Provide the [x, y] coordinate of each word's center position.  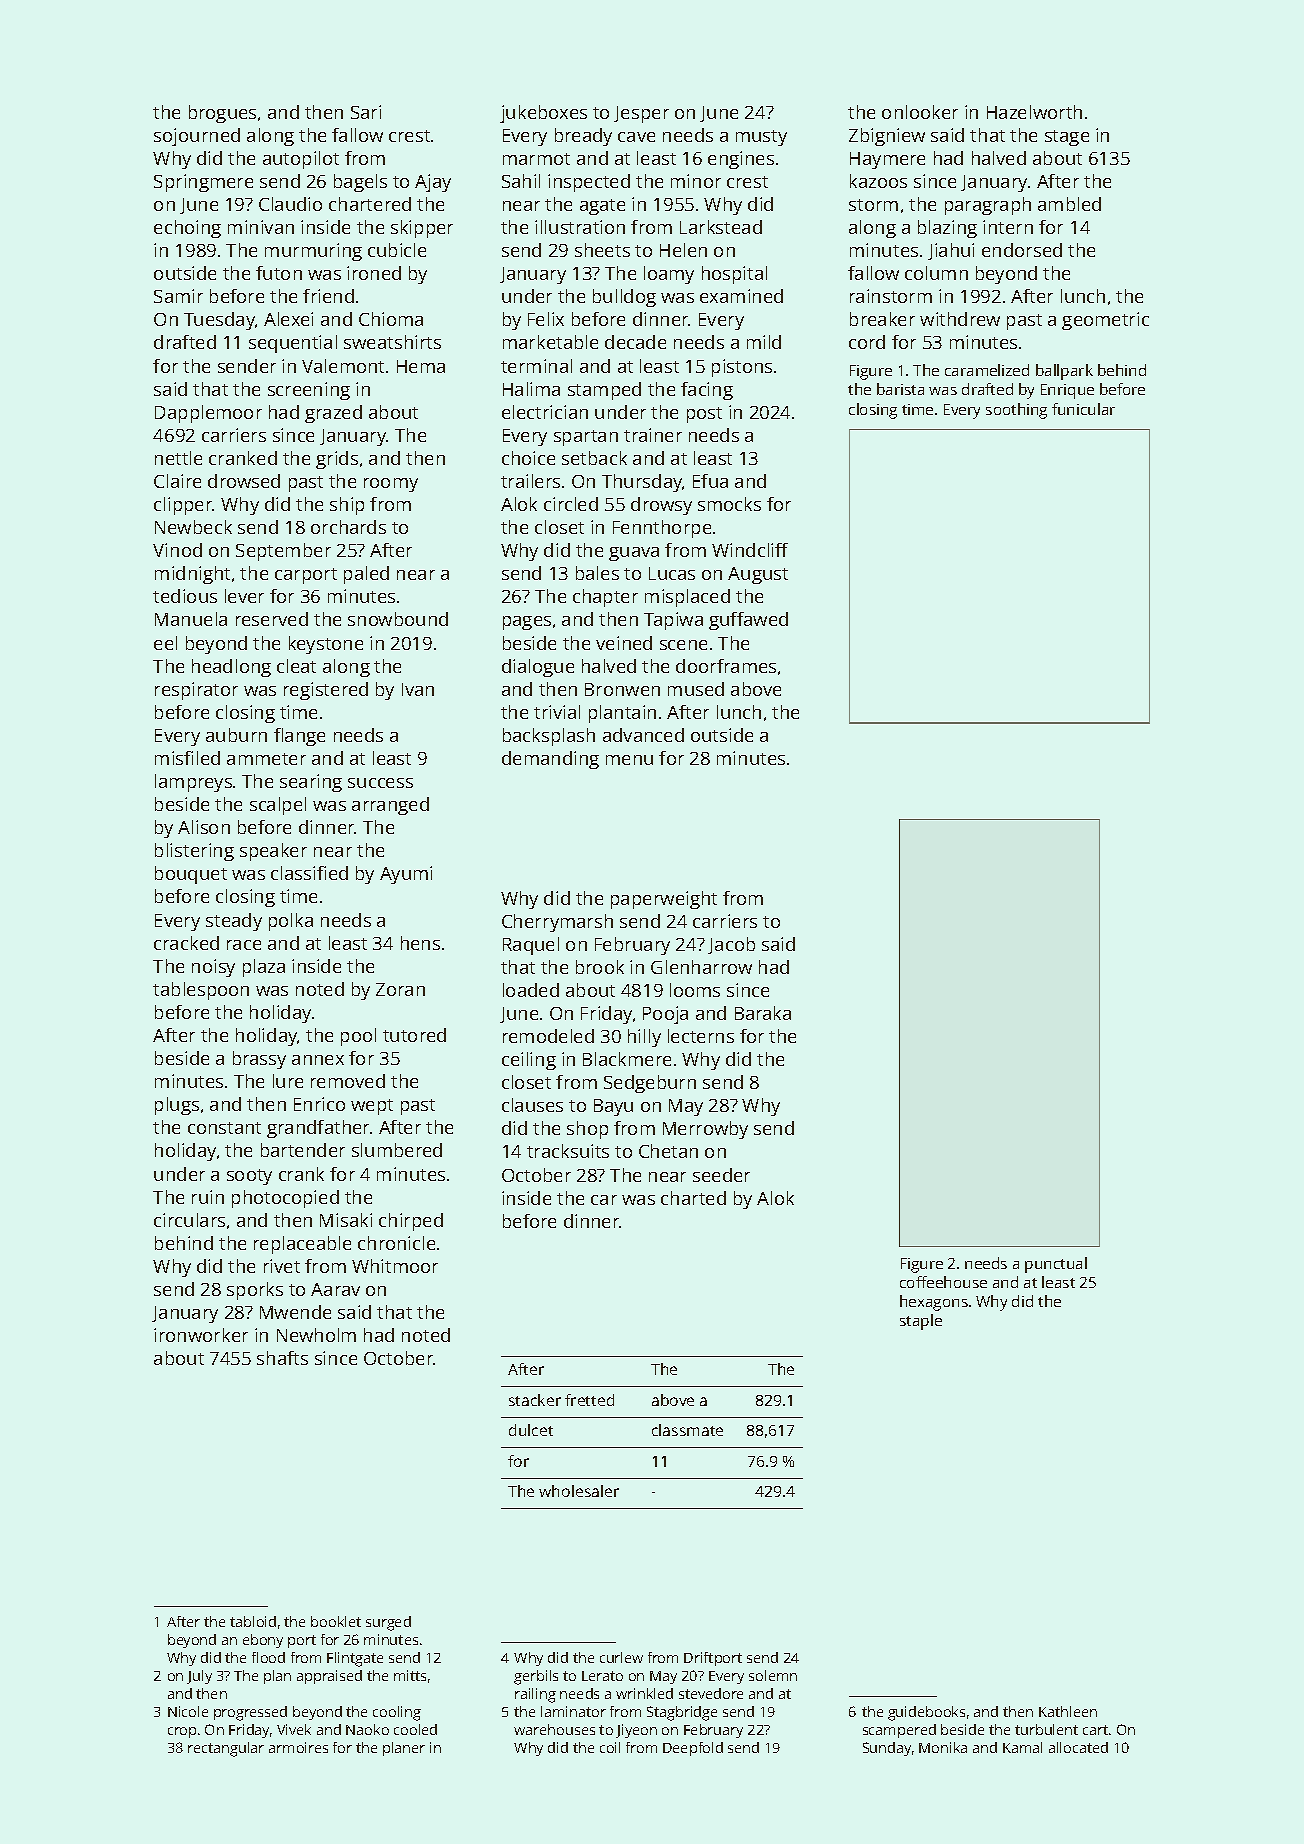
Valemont [343, 366]
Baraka [763, 1013]
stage [1067, 138]
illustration [580, 227]
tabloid [253, 1621]
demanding [550, 760]
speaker [273, 852]
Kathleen [1068, 1711]
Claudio [290, 204]
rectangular [226, 1749]
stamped [604, 391]
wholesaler [579, 1491]
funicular [1083, 409]
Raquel [531, 946]
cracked [186, 943]
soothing [1016, 411]
